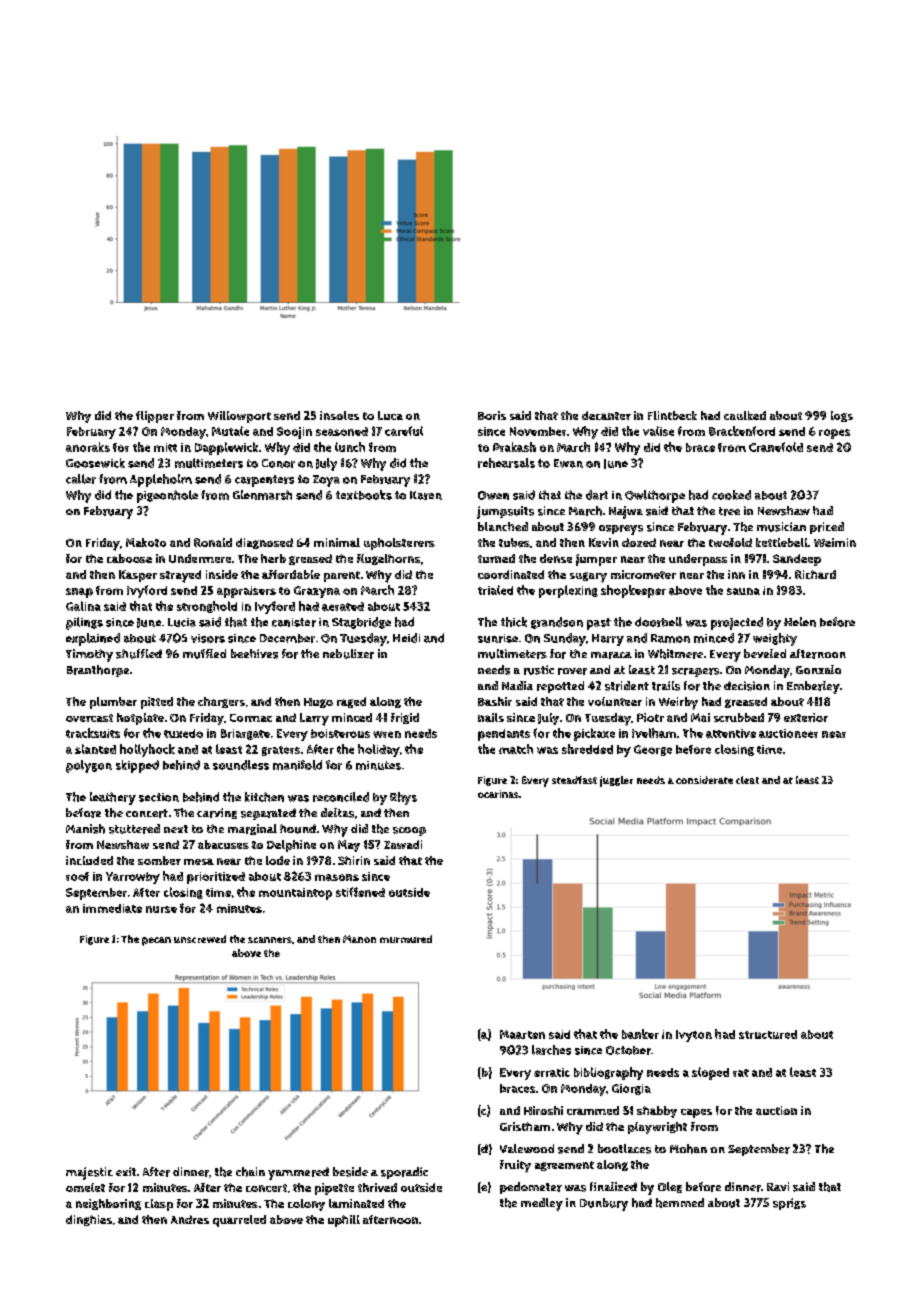  I want to click on stiffened, so click(360, 892).
